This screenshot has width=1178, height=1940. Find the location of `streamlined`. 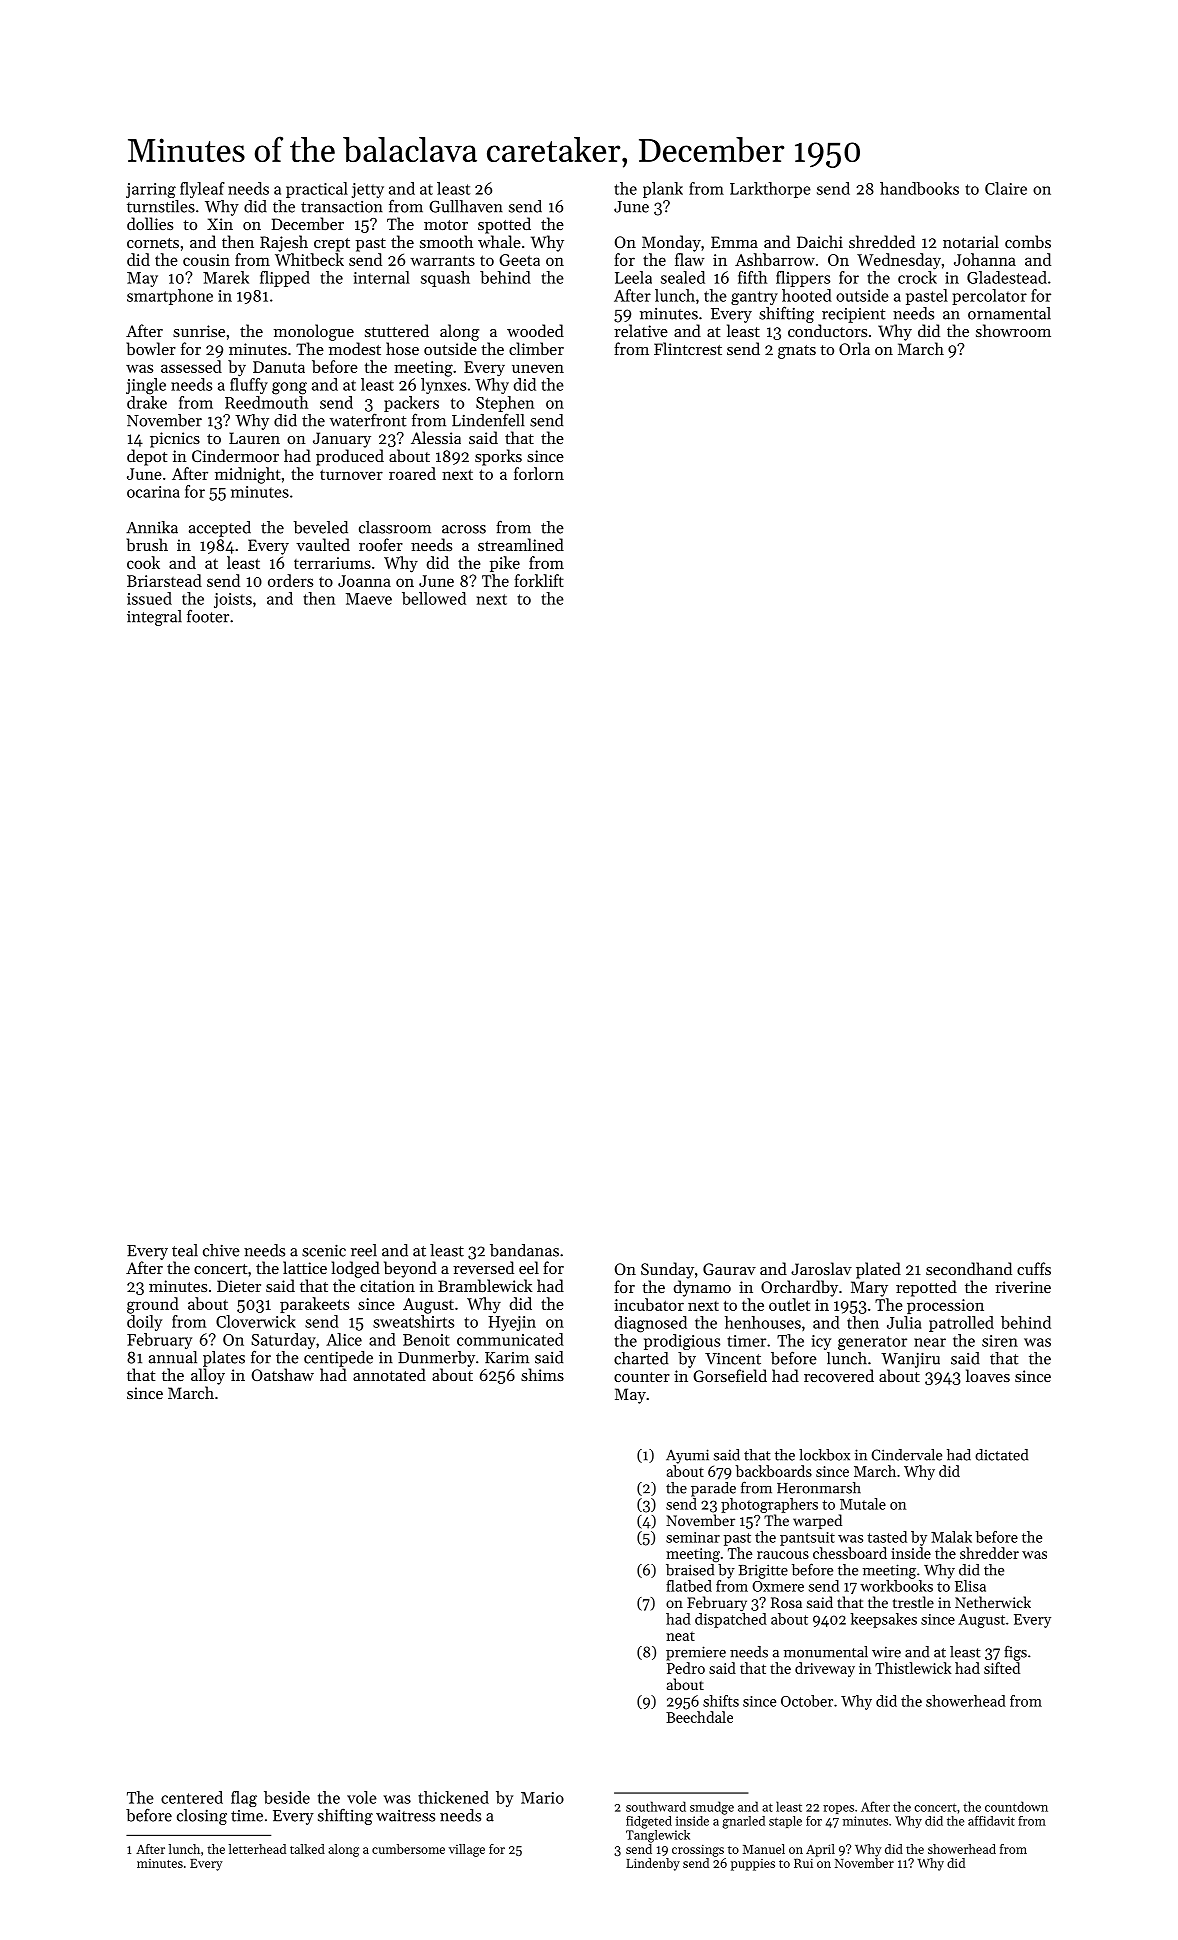

streamlined is located at coordinates (521, 544).
